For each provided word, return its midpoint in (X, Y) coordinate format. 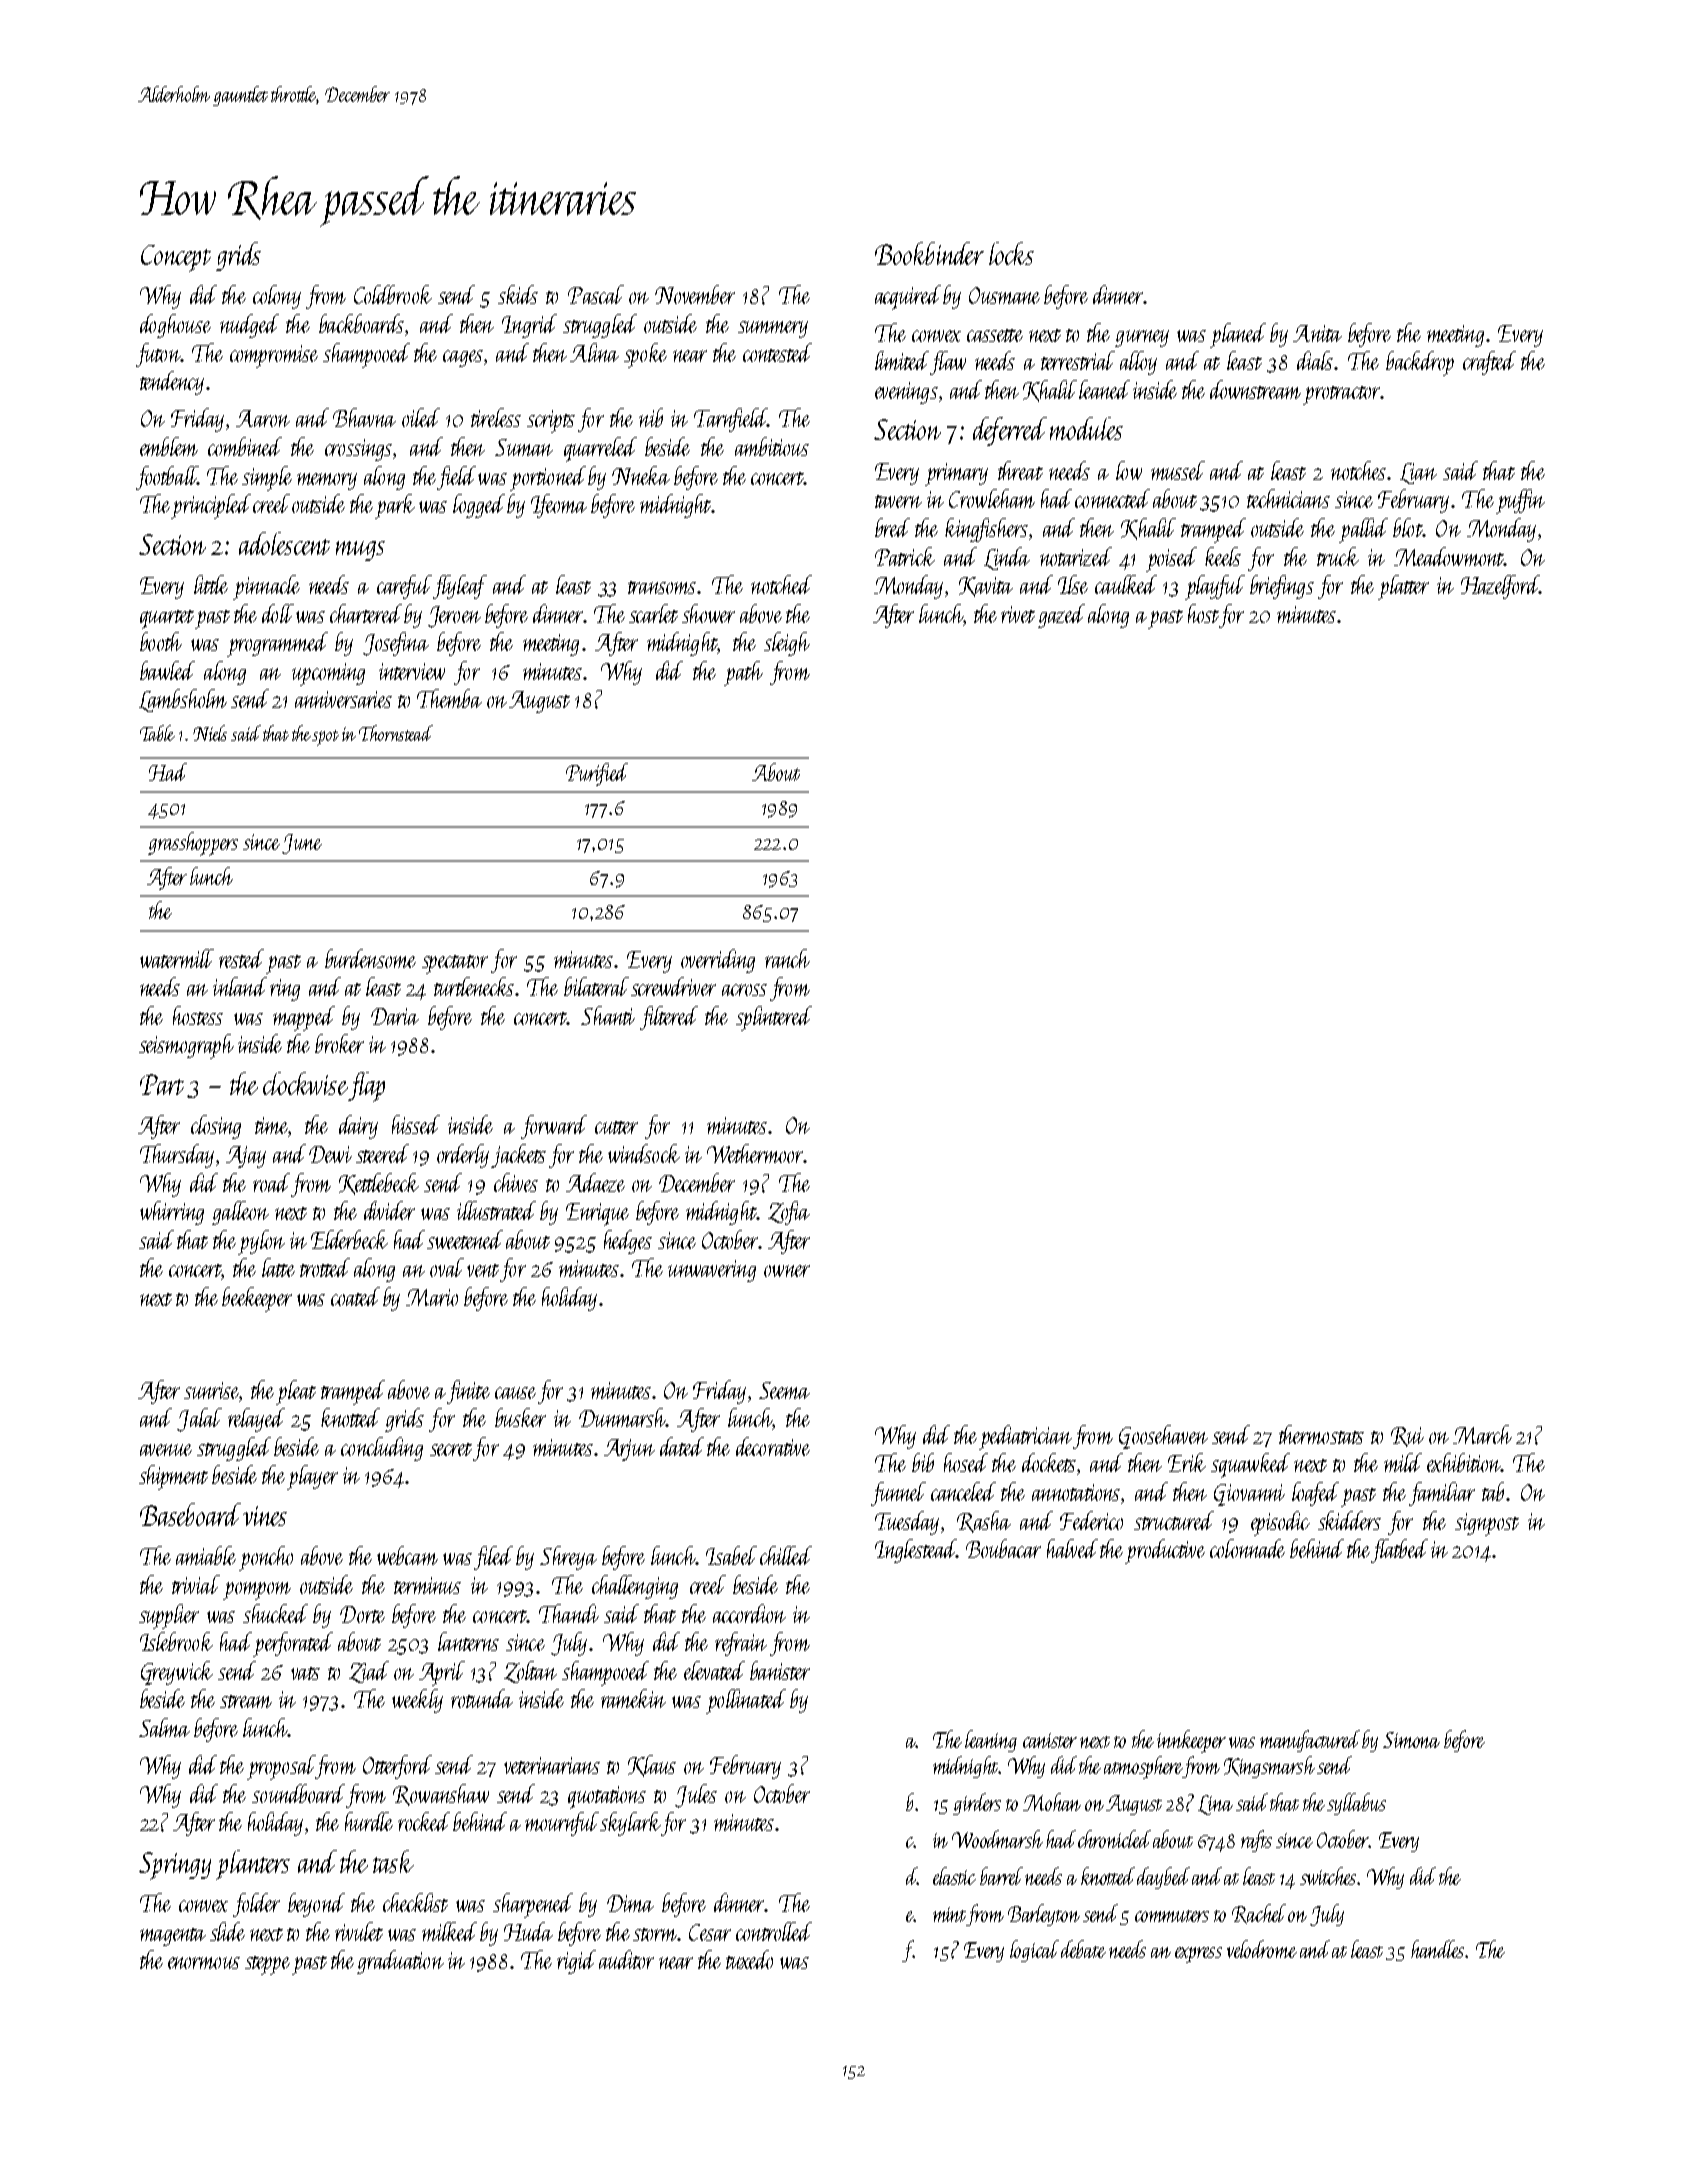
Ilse (1073, 584)
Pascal (596, 294)
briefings (1282, 587)
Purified (597, 774)
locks (1011, 253)
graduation (400, 1962)
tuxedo (749, 1959)
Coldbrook (393, 294)
